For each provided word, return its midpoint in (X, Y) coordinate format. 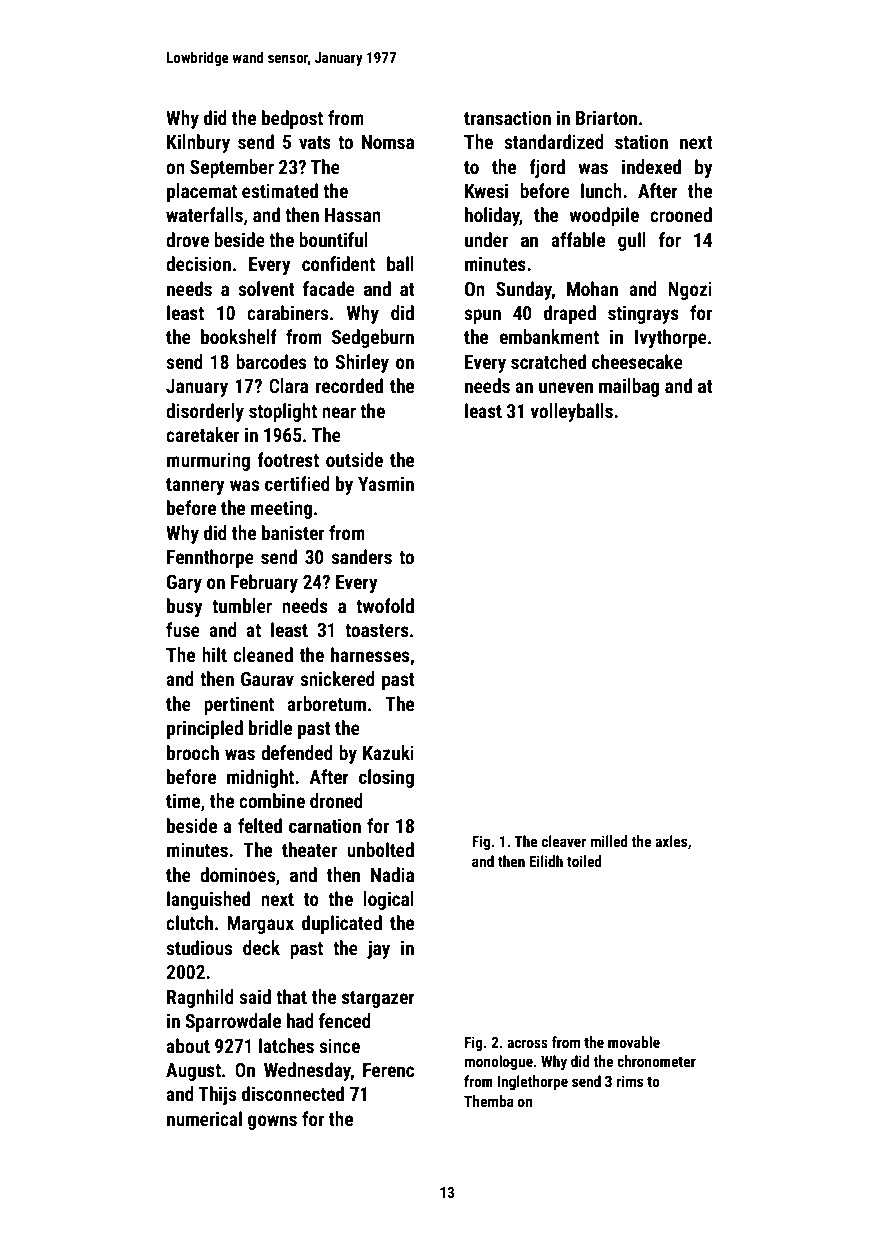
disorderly (205, 412)
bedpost (292, 119)
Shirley (362, 363)
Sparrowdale (233, 1022)
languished (208, 900)
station (641, 141)
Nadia (392, 874)
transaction (507, 118)
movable (634, 1042)
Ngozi (690, 291)
